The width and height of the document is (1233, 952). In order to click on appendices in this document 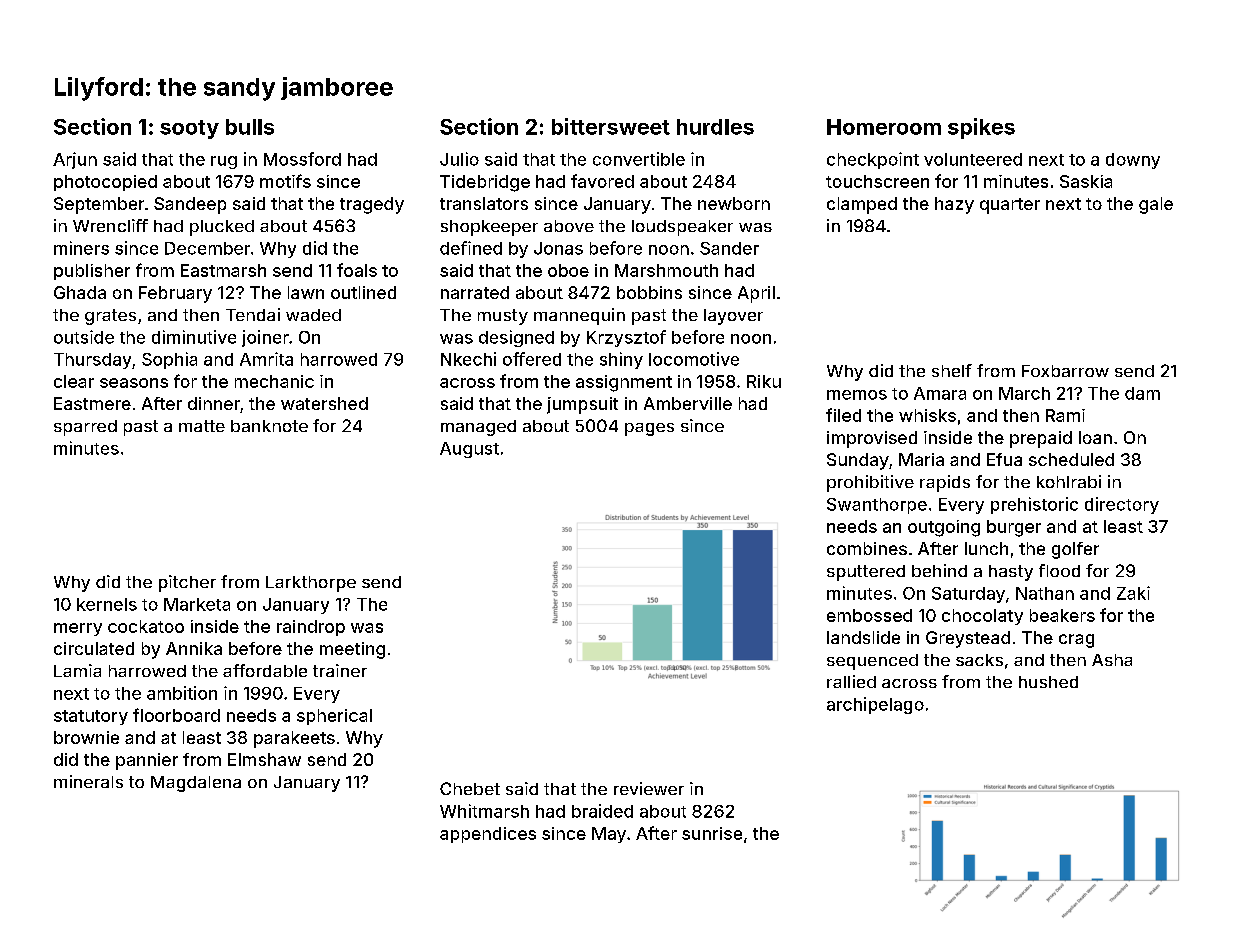, I will do `click(488, 835)`.
